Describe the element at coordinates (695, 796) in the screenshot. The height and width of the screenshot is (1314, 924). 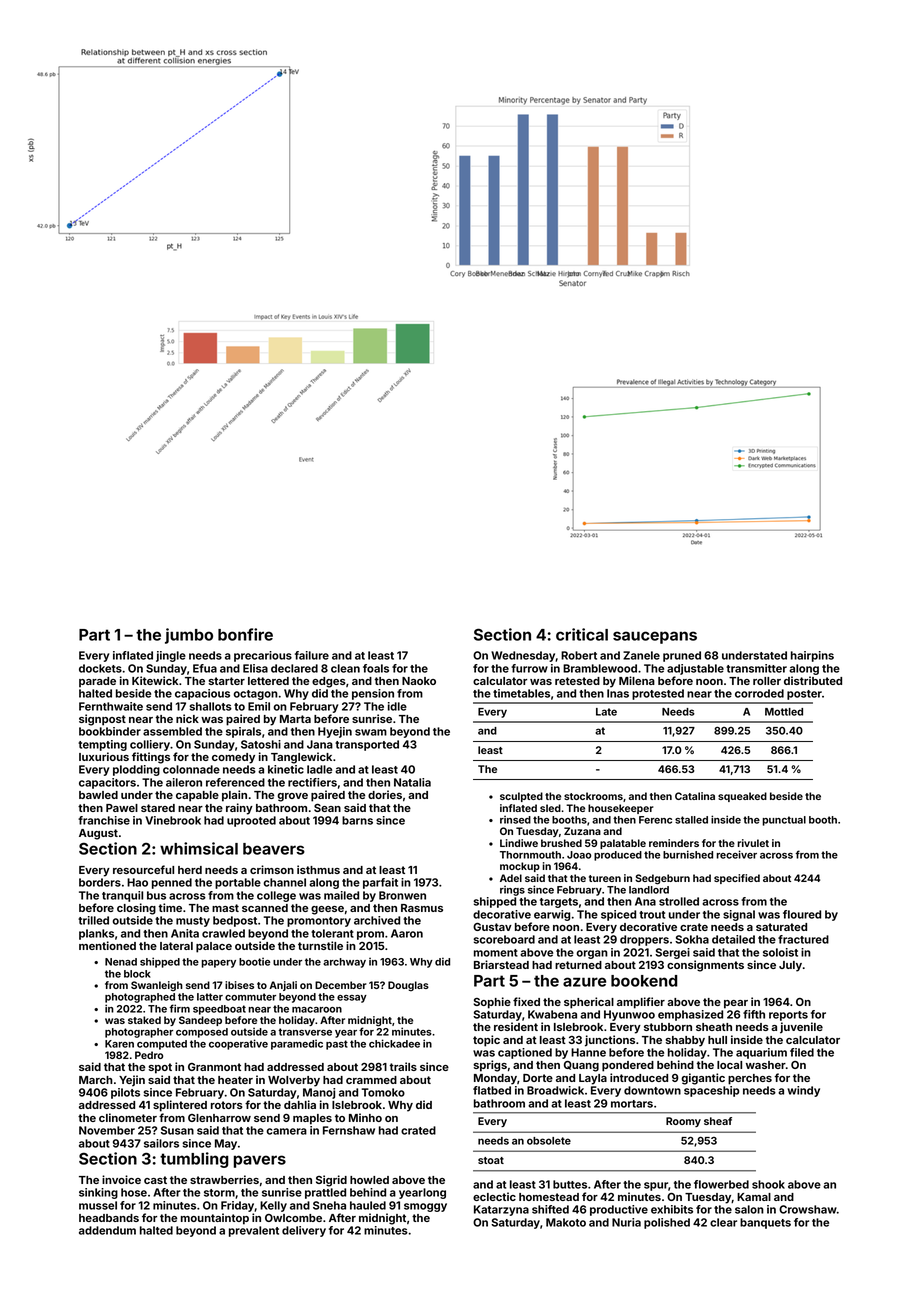
I see `Catalina` at that location.
